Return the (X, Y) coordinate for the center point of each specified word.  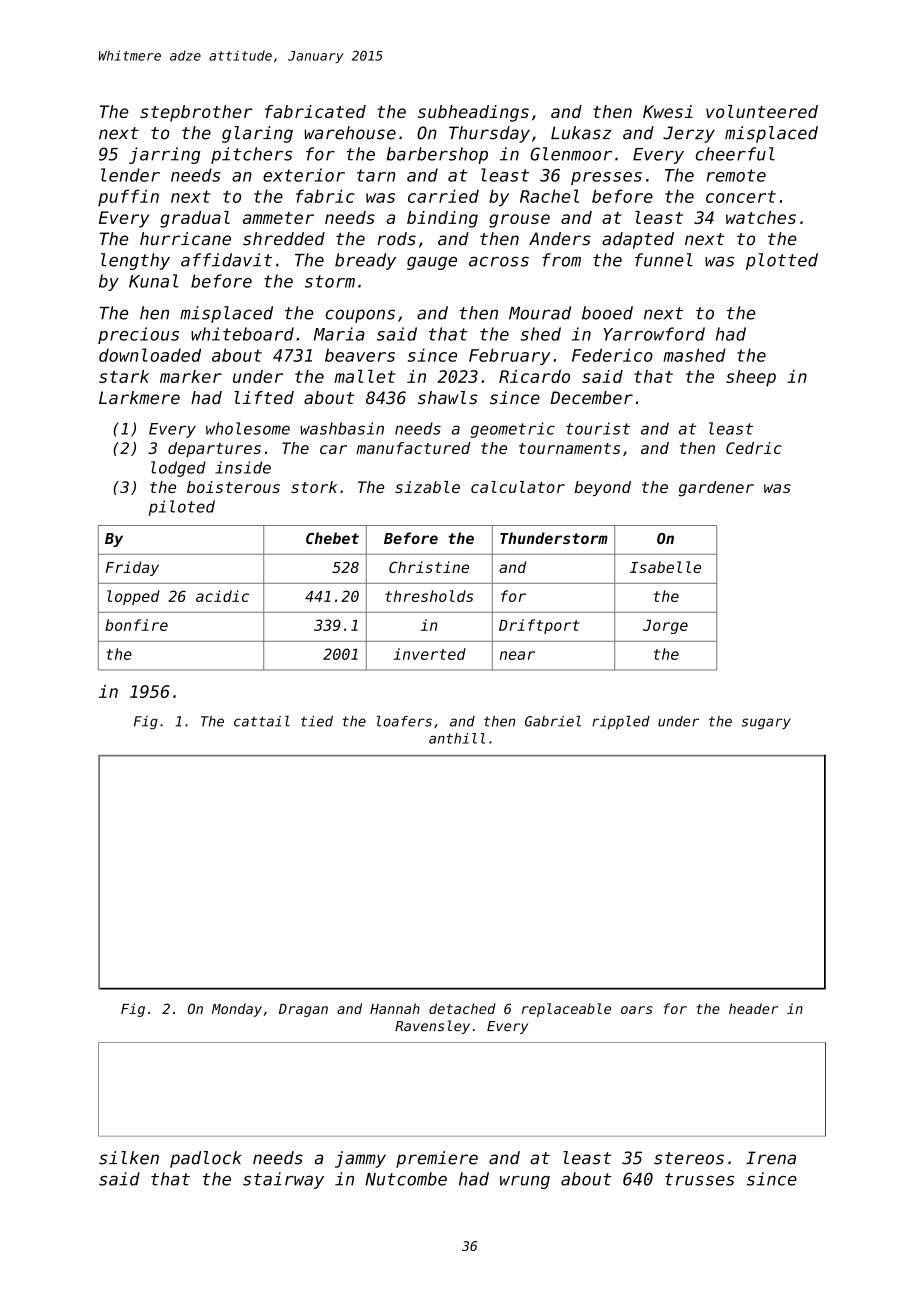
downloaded (150, 355)
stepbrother (196, 113)
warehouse (350, 133)
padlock (205, 1159)
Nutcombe (406, 1179)
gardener (716, 489)
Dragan (303, 1010)
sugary (766, 724)
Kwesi (668, 111)
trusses (699, 1179)
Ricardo (534, 376)
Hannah (395, 1008)
